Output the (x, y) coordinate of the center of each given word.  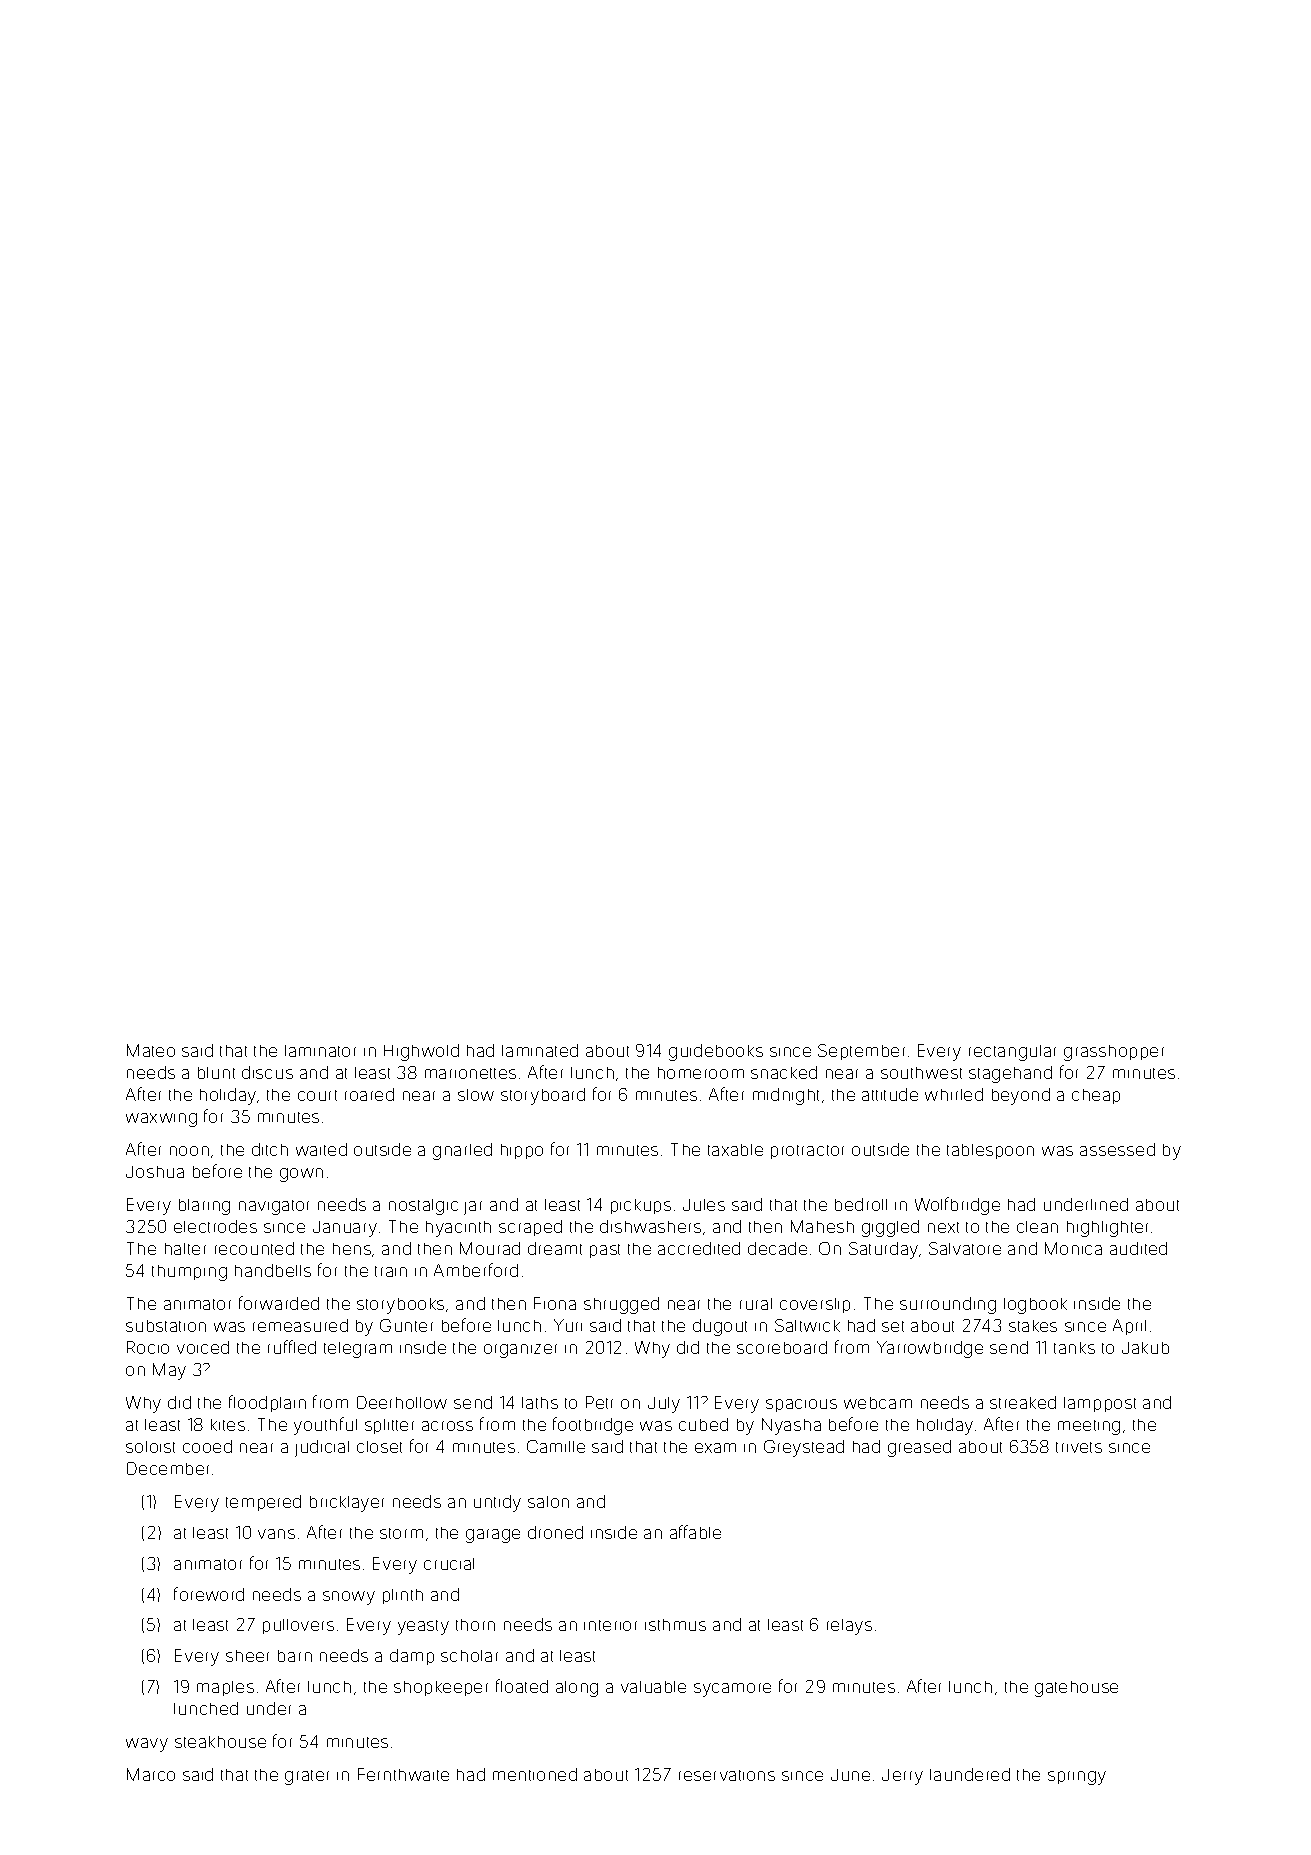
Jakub (1145, 1348)
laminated (540, 1050)
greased (919, 1448)
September (861, 1052)
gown (301, 1175)
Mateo (151, 1050)
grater (307, 1777)
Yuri (568, 1325)
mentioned (535, 1774)
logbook (1035, 1306)
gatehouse (1076, 1689)
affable (695, 1532)
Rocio (148, 1347)
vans (276, 1534)
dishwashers (650, 1226)
